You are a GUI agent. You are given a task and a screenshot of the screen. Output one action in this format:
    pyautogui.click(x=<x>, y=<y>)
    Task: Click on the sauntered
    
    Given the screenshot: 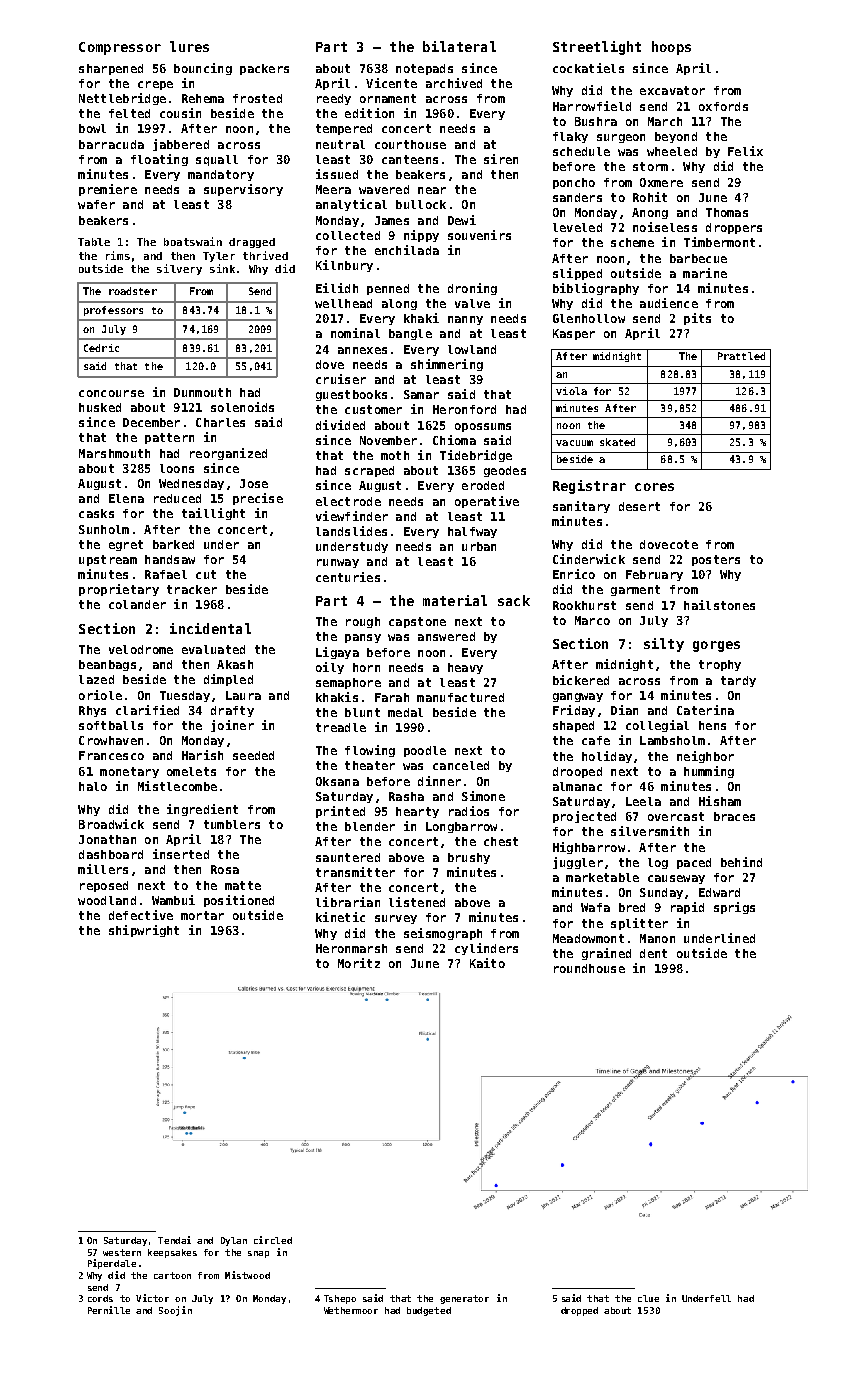 What is the action you would take?
    pyautogui.click(x=348, y=857)
